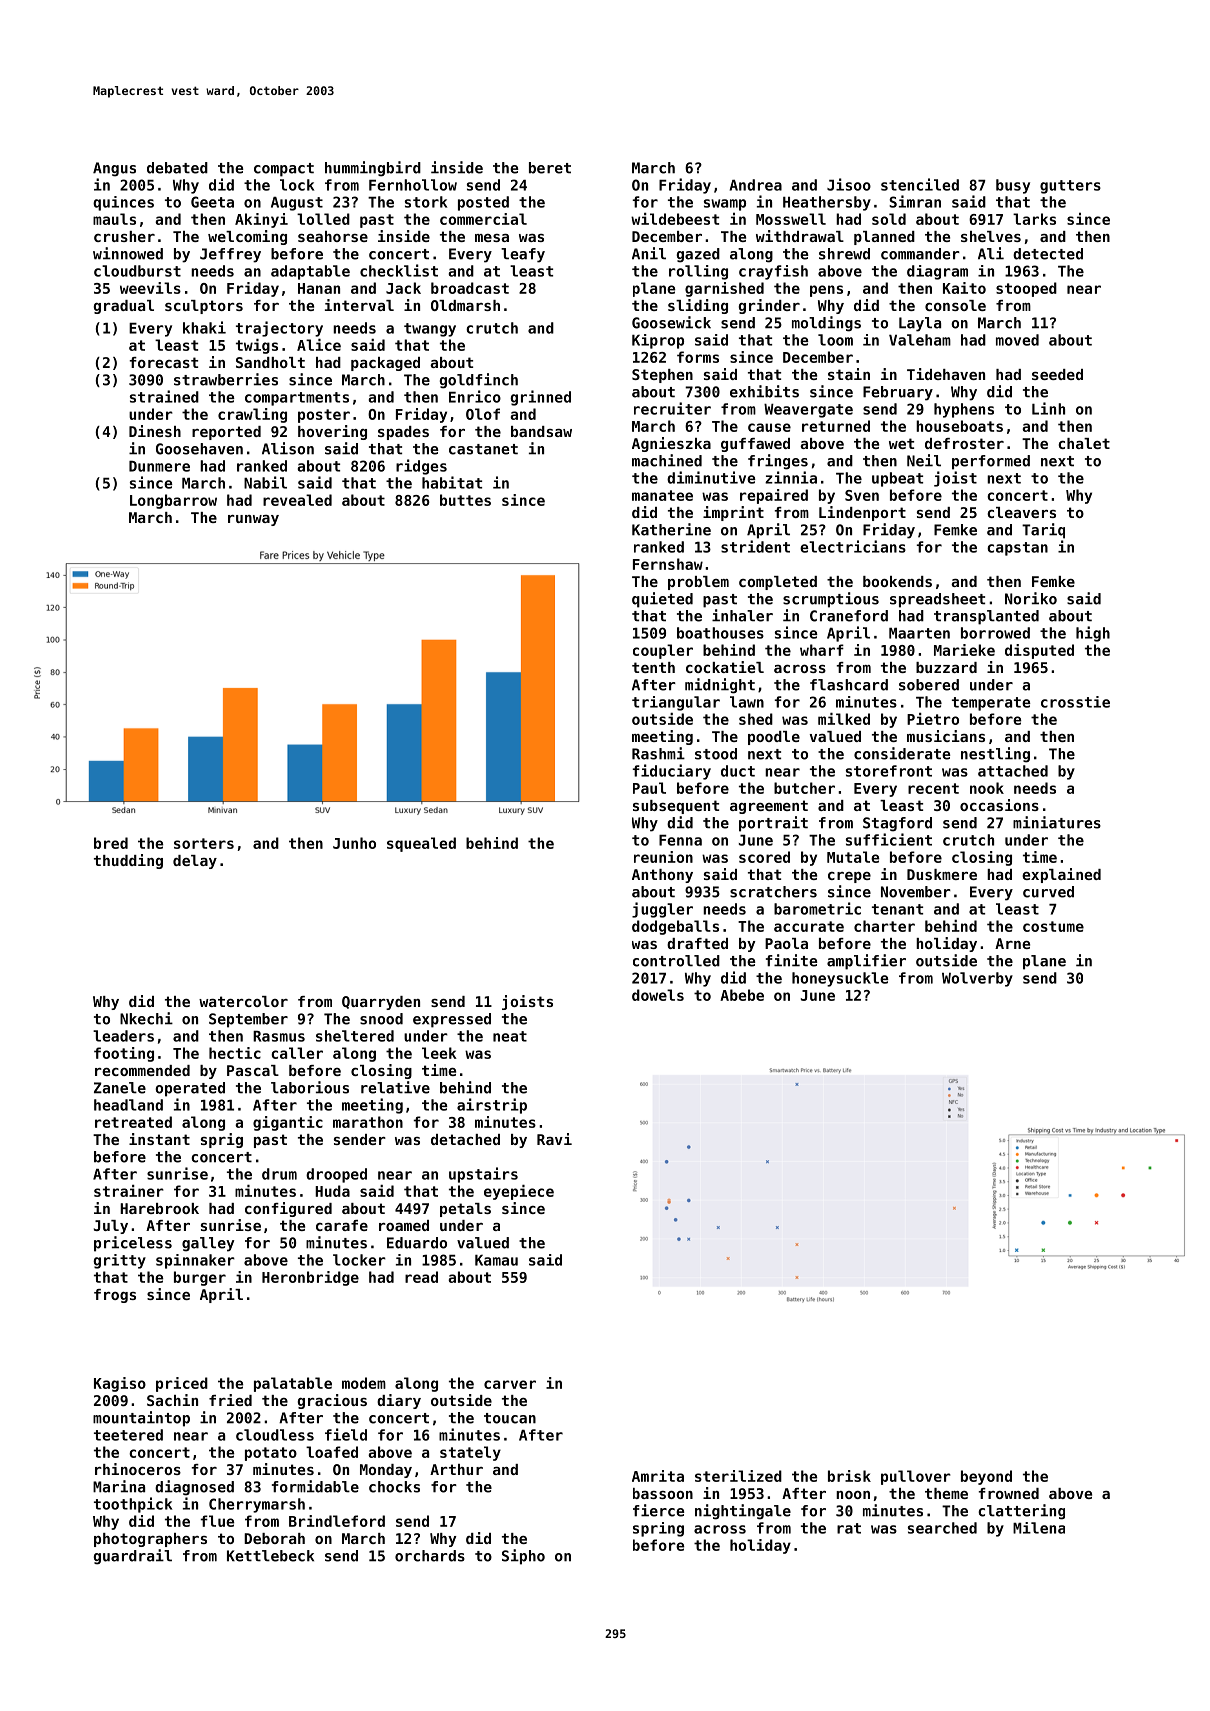  What do you see at coordinates (132, 1557) in the screenshot?
I see `guardrail` at bounding box center [132, 1557].
